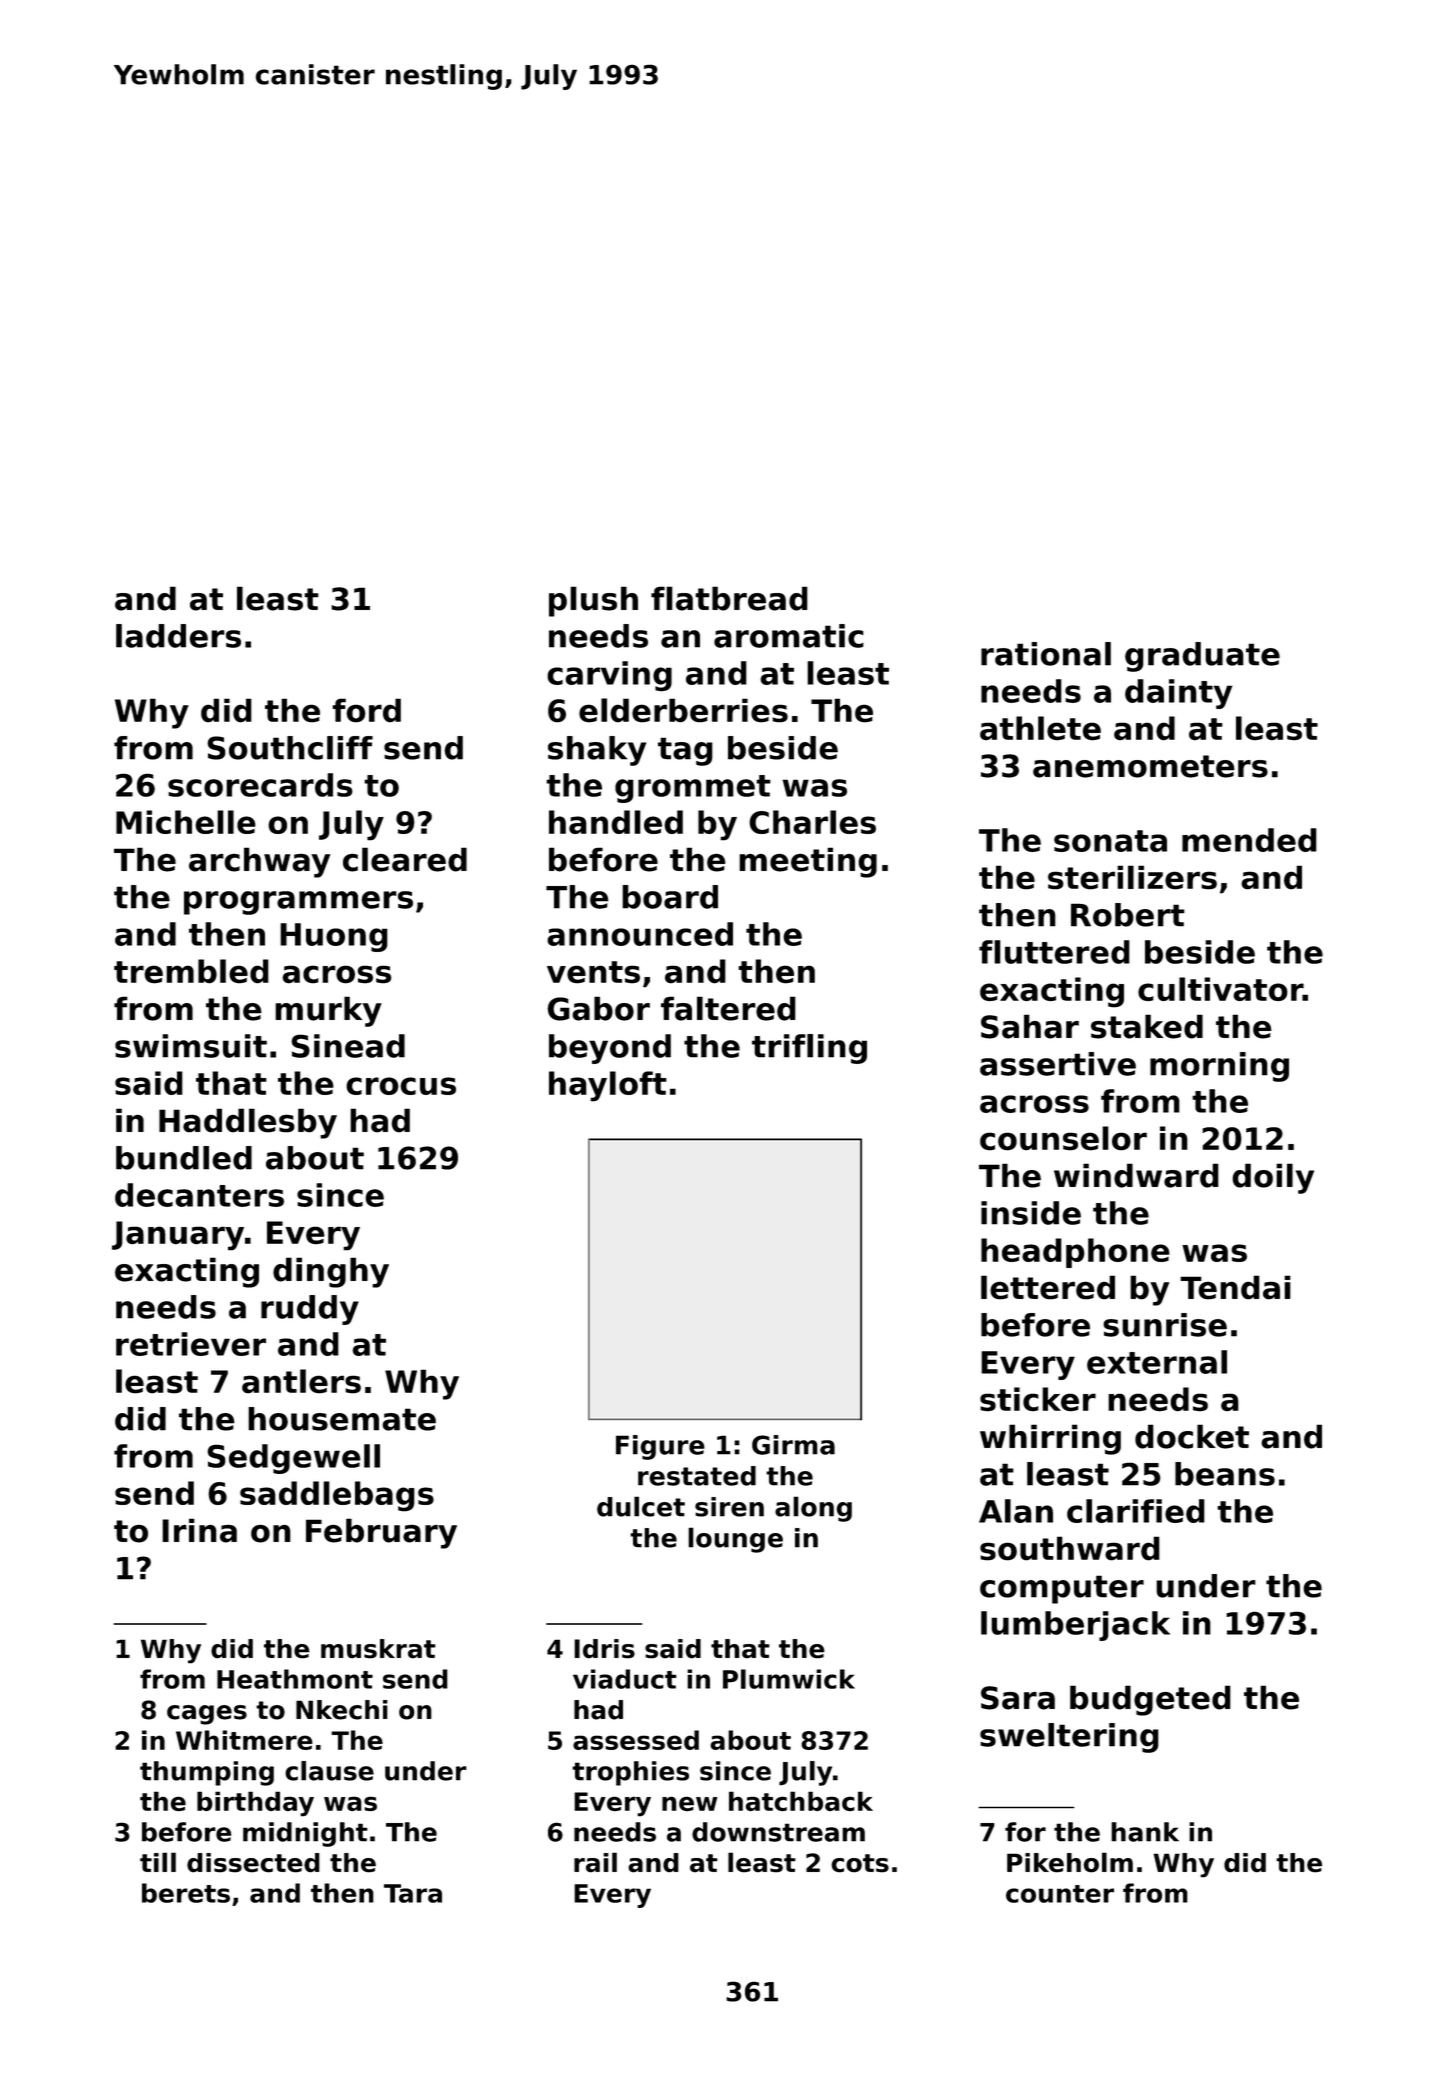  Describe the element at coordinates (1069, 1738) in the image. I see `sweltering` at that location.
